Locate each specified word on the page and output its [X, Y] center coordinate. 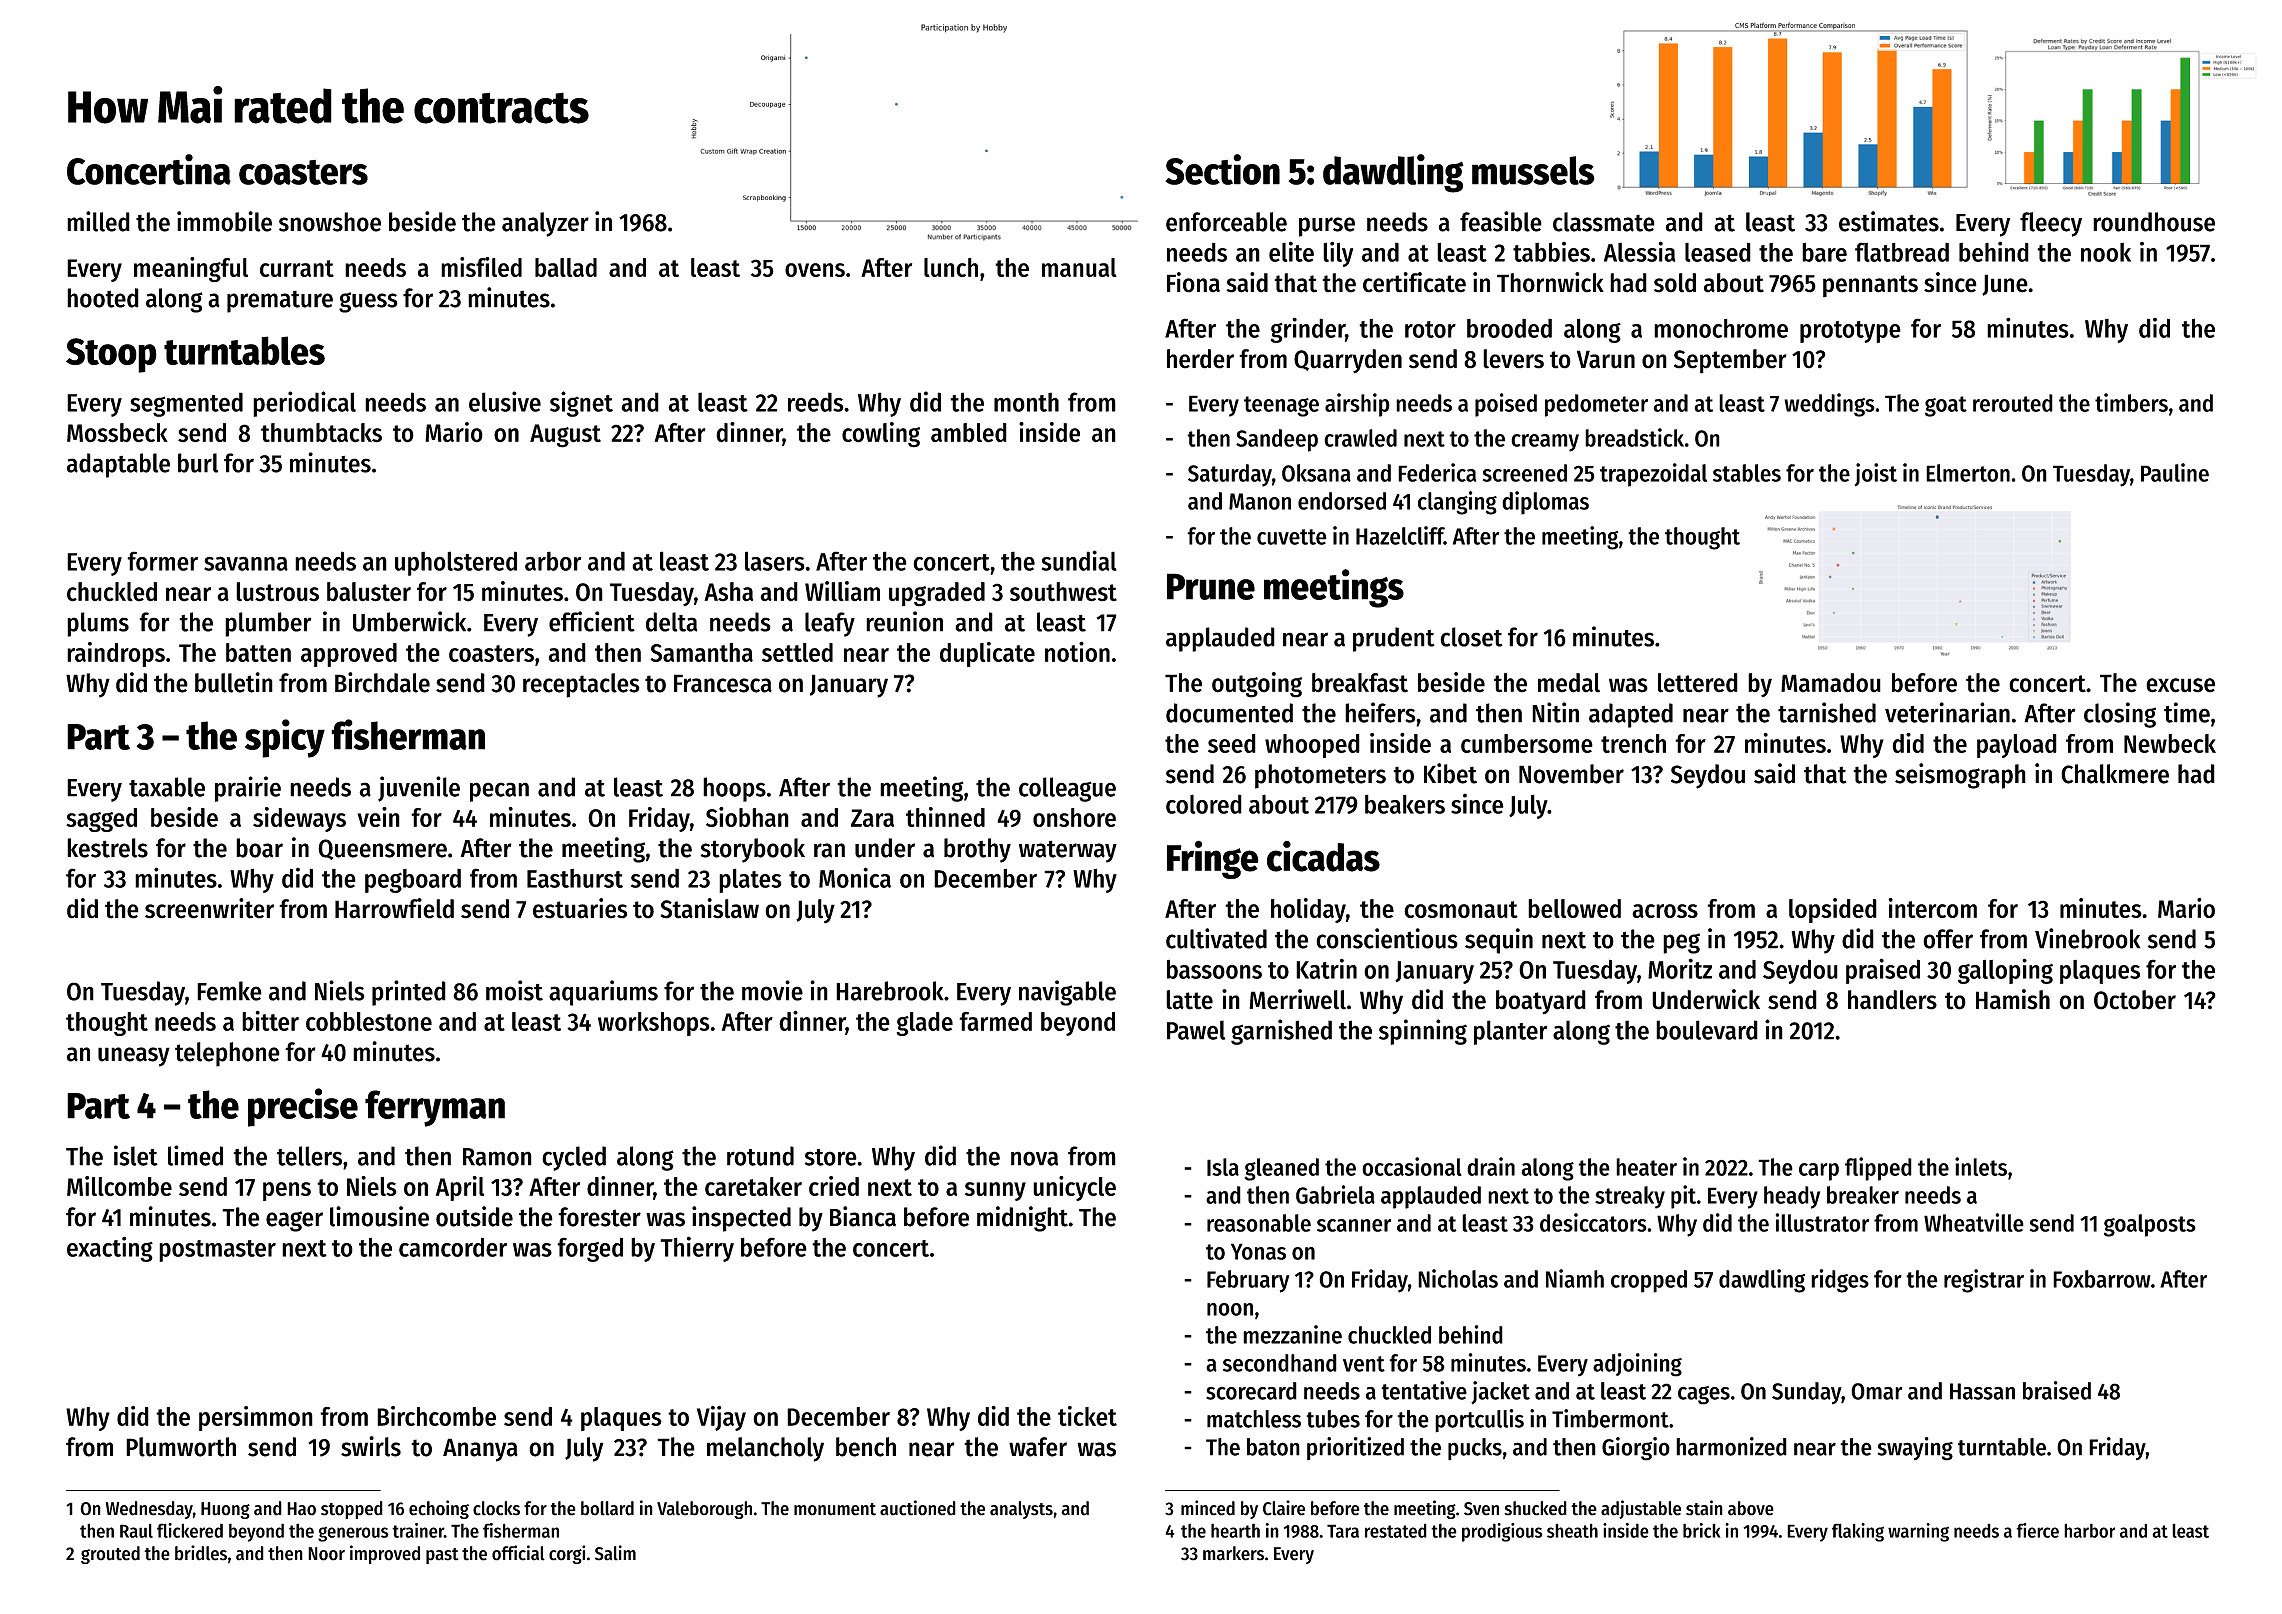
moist [514, 990]
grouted [110, 1555]
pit [1683, 1197]
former [162, 561]
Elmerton [1968, 473]
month [1026, 402]
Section [1222, 169]
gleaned [1281, 1169]
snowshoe [330, 222]
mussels [1533, 170]
